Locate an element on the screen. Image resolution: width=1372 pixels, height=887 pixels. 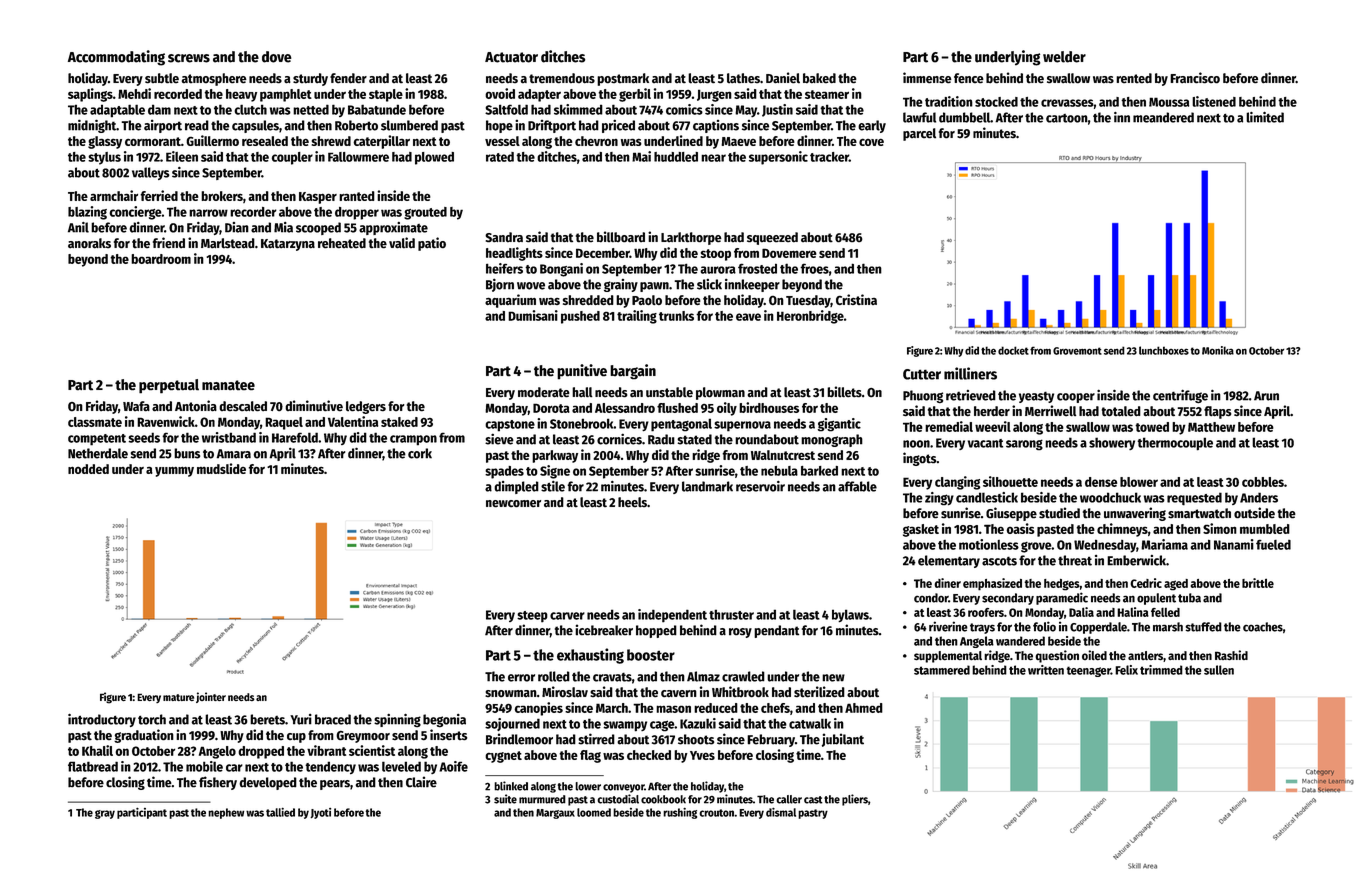
nephew is located at coordinates (226, 813).
